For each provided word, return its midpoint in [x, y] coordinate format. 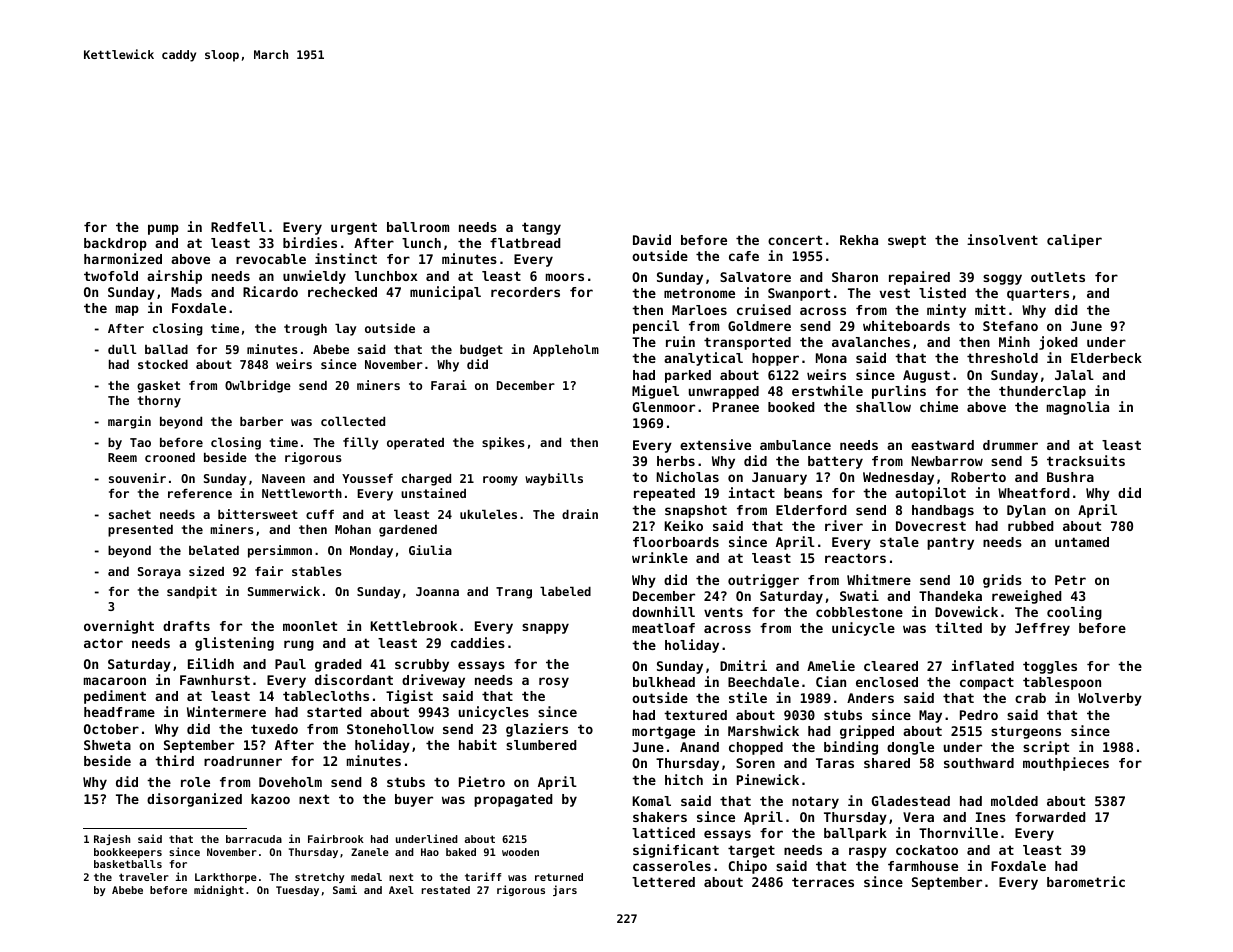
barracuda [254, 839]
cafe [744, 256]
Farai [449, 385]
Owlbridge [258, 386]
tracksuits [1086, 460]
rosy [554, 682]
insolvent [1002, 239]
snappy [545, 628]
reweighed [1027, 597]
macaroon [115, 681]
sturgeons [1026, 732]
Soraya [159, 573]
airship [174, 277]
